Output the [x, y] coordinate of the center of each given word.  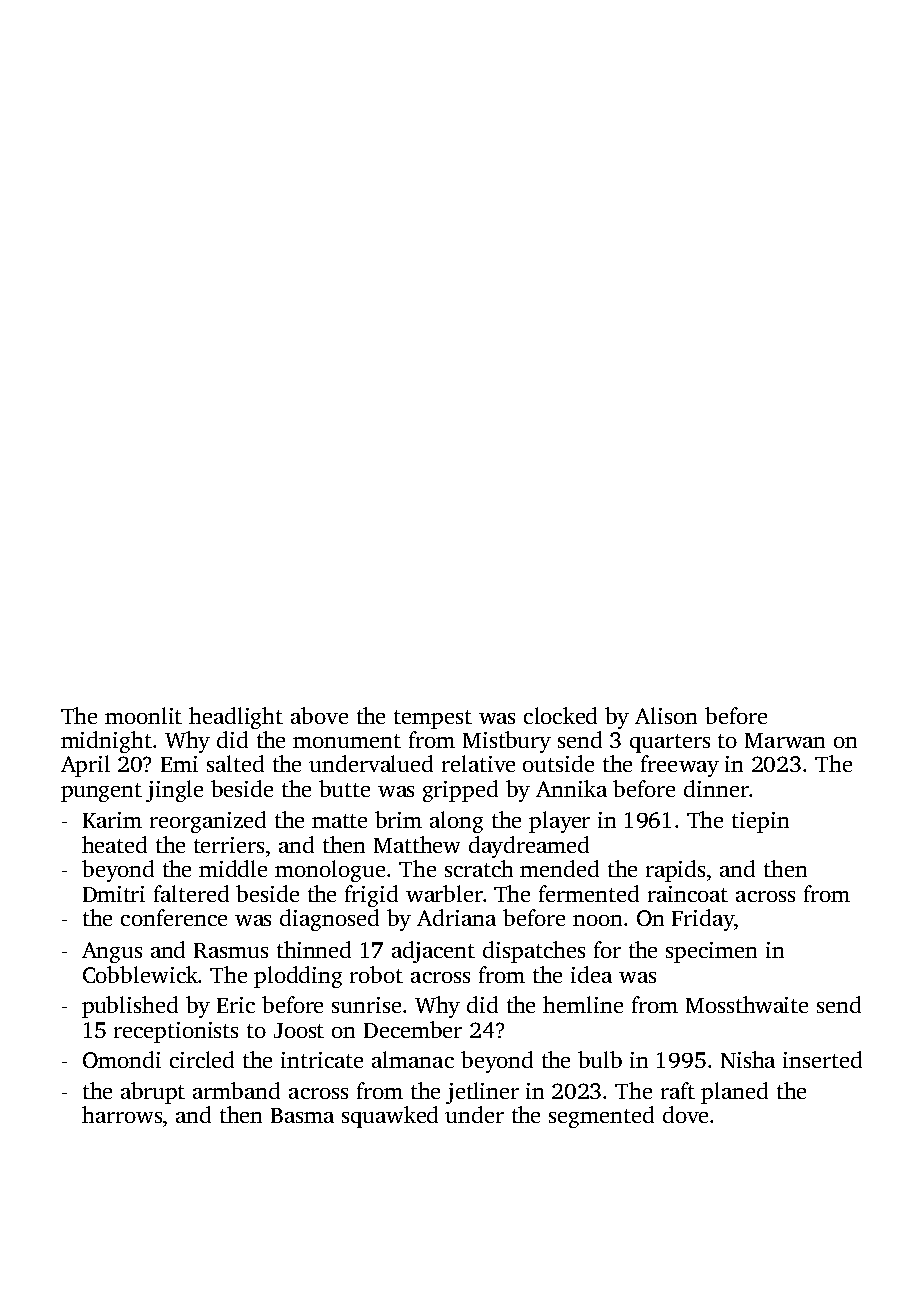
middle [233, 868]
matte [339, 821]
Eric [236, 1005]
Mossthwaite [747, 1004]
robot [376, 974]
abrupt [153, 1093]
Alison [666, 715]
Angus [112, 952]
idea [591, 974]
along [456, 822]
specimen [711, 952]
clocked [560, 715]
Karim [112, 820]
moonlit [143, 715]
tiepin [760, 822]
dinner [716, 788]
